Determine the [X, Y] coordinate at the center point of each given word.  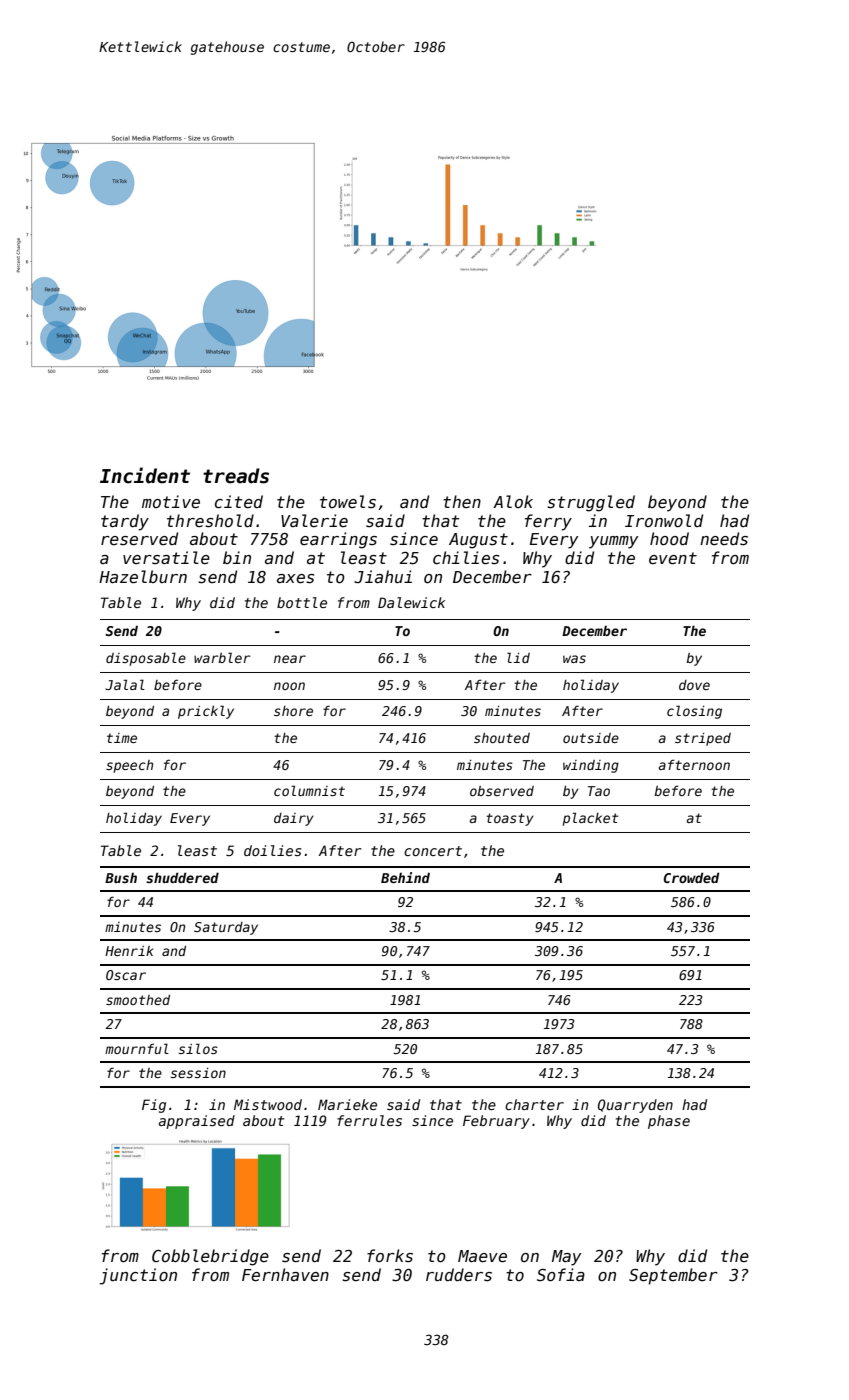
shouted [502, 738]
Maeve [482, 1256]
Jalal [125, 684]
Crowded [692, 877]
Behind [405, 877]
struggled [591, 503]
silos [198, 1048]
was [574, 659]
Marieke [347, 1104]
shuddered [182, 877]
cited [239, 501]
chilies [466, 558]
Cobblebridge [210, 1257]
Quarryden [635, 1106]
